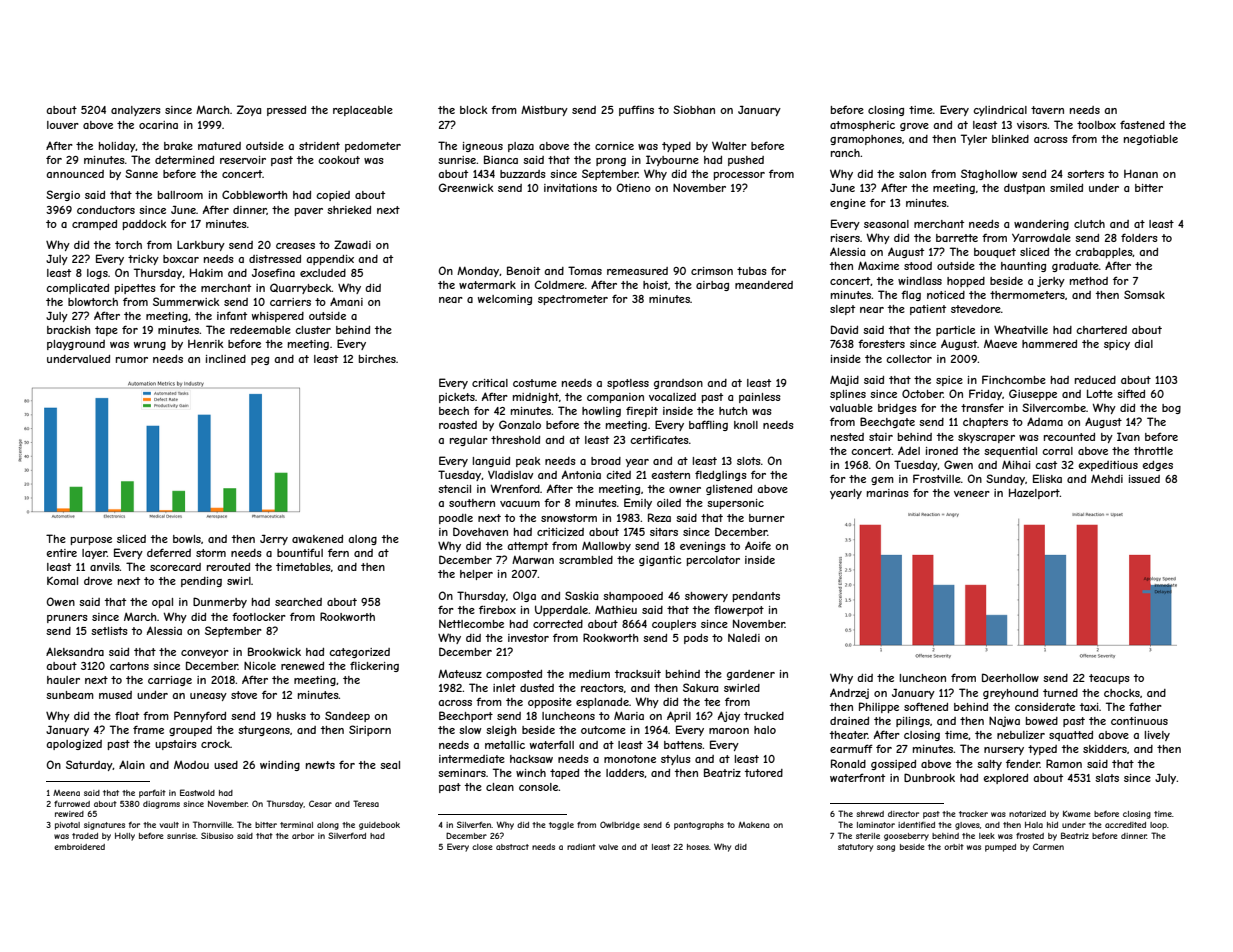 The height and width of the page is (952, 1233). What do you see at coordinates (1010, 677) in the page?
I see `Deerhollow` at bounding box center [1010, 677].
